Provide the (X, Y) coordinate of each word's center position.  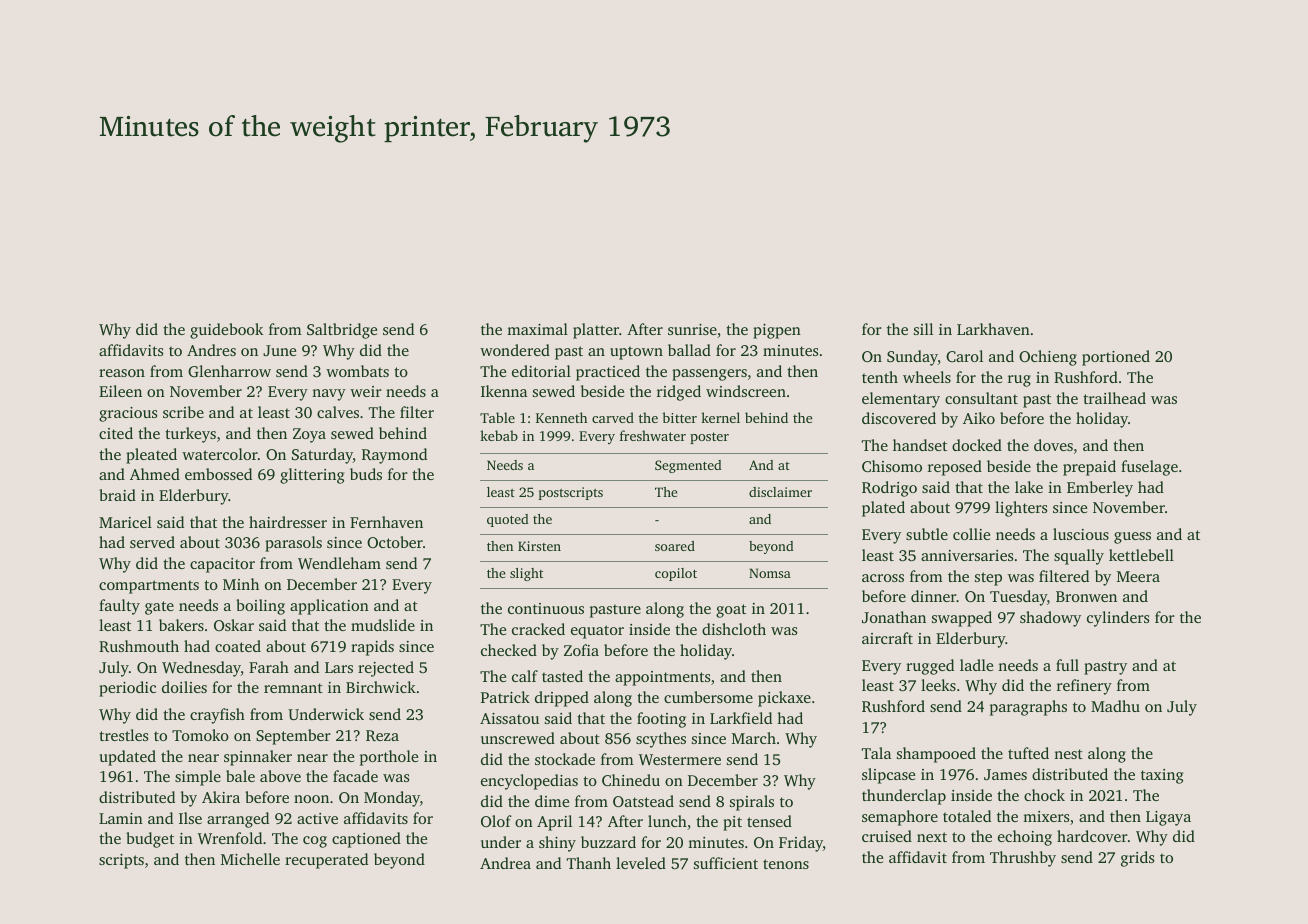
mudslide (383, 625)
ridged (679, 393)
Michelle (250, 859)
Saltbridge (342, 331)
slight (526, 574)
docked (977, 445)
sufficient (726, 863)
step (988, 579)
